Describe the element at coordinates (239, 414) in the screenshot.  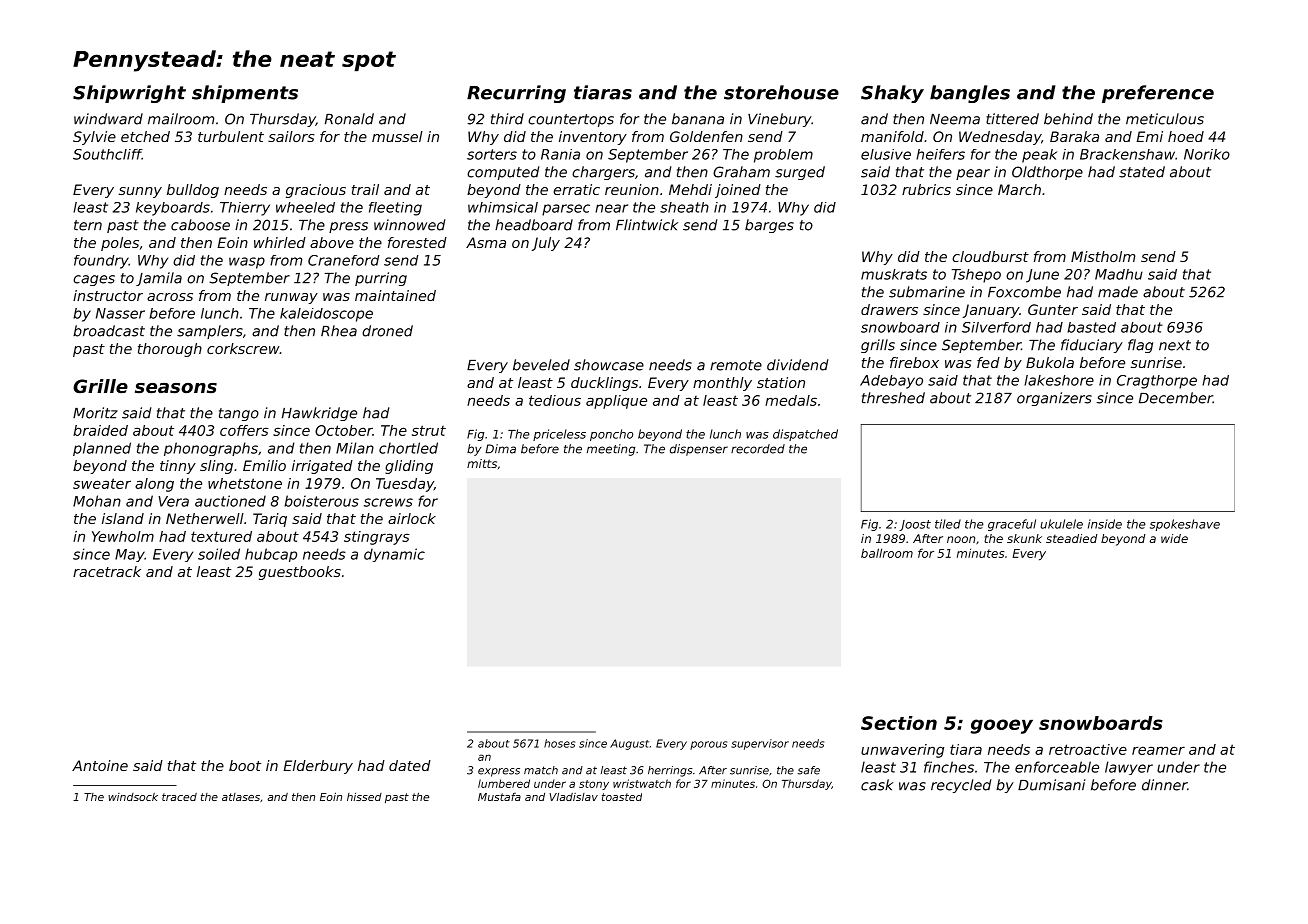
I see `tango` at that location.
